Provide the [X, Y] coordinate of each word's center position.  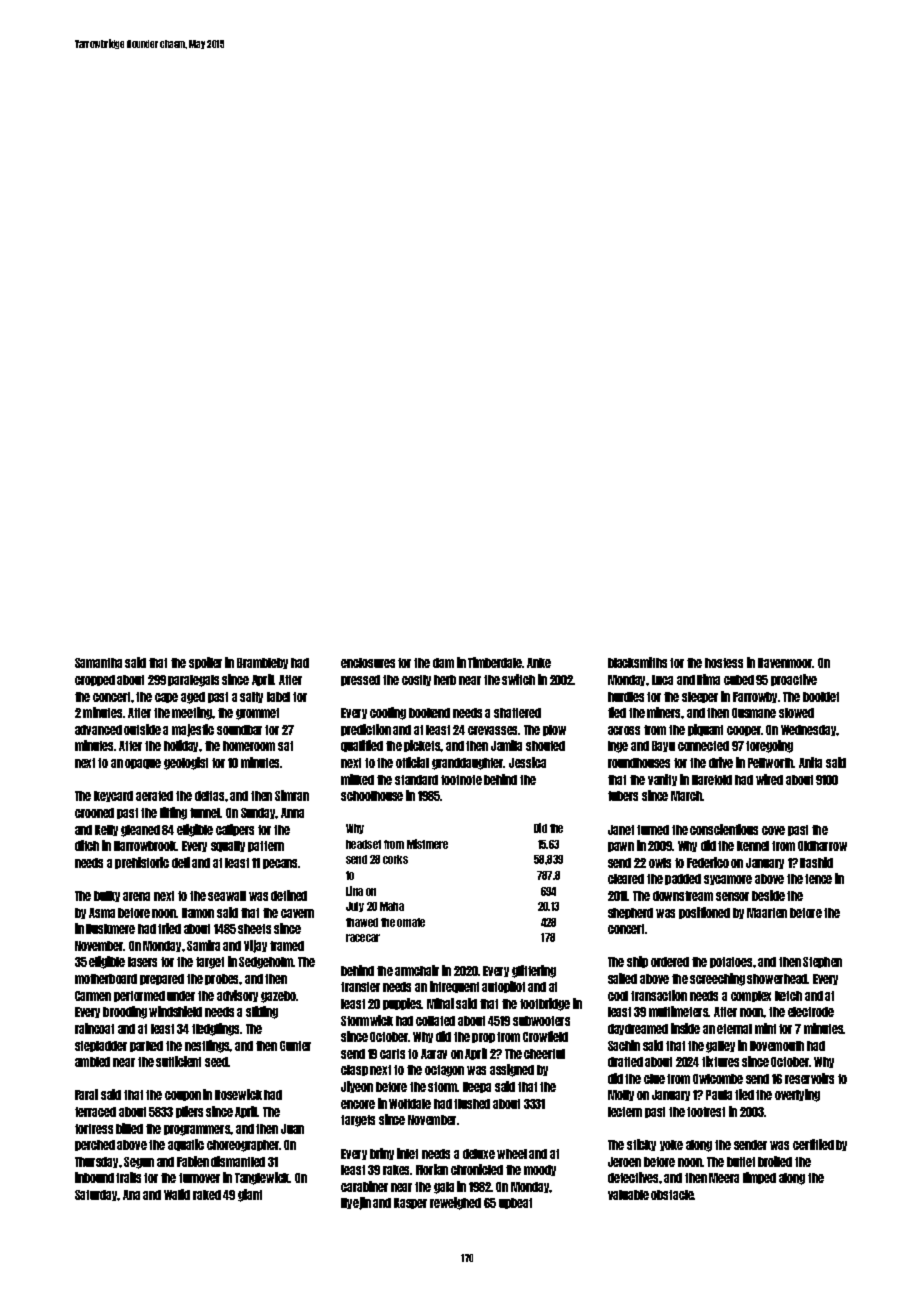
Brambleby [262, 663]
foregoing [769, 746]
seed [217, 1062]
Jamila [506, 745]
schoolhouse [372, 796]
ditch [87, 845]
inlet [407, 1153]
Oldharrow [822, 846]
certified [813, 1144]
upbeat [515, 1203]
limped [759, 1178]
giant [250, 1195]
